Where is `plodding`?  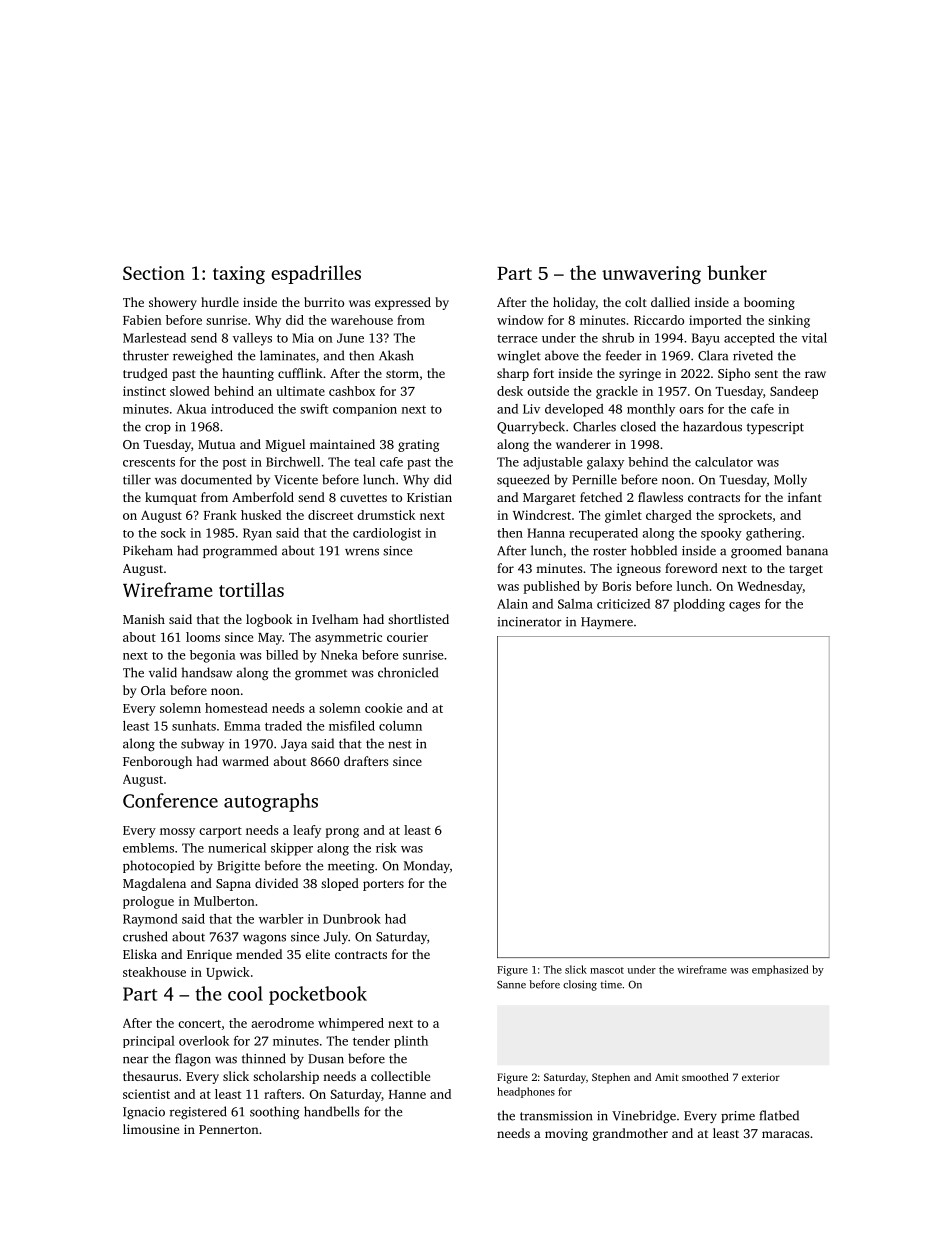
plodding is located at coordinates (699, 605).
